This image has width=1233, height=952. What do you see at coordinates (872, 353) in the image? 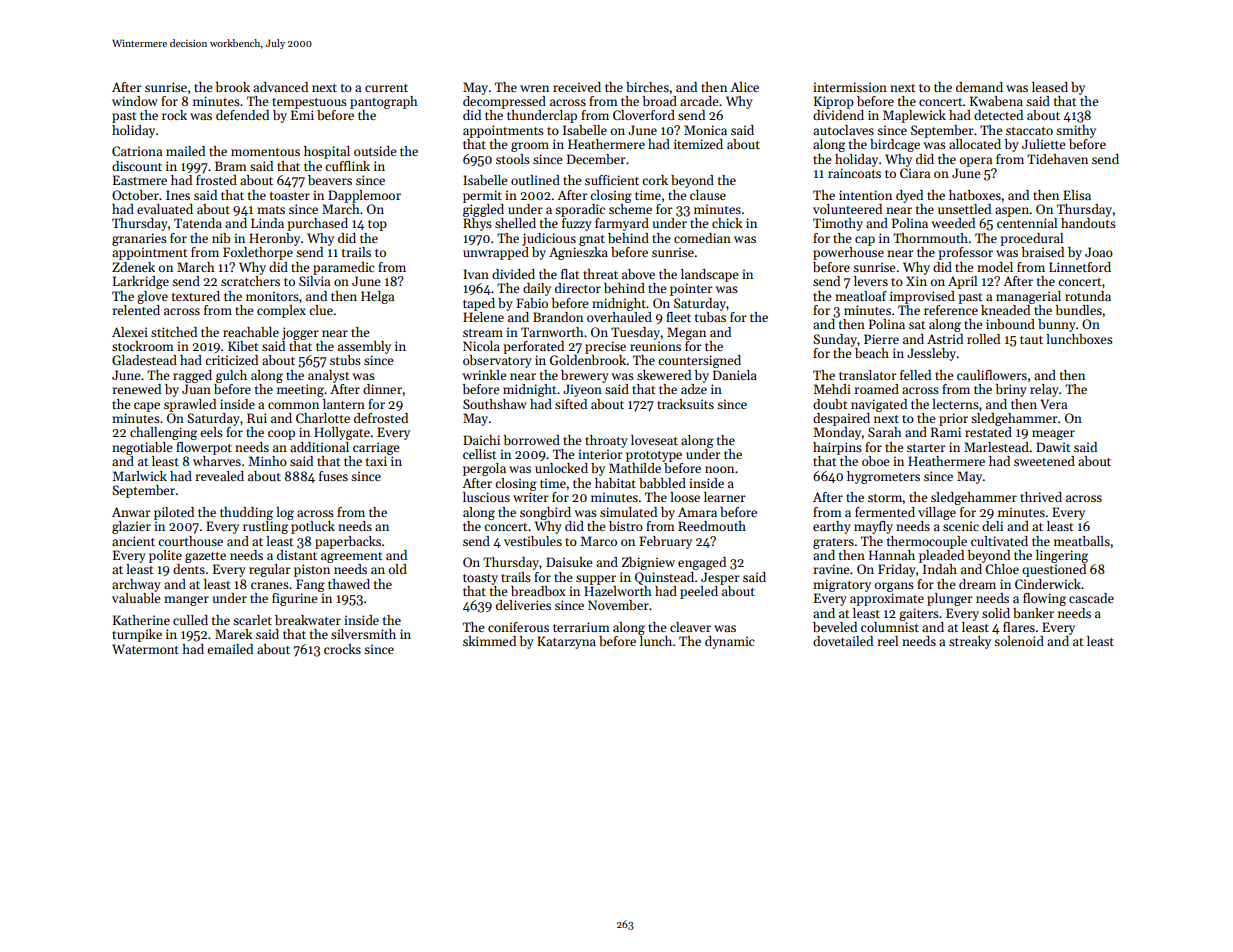
I see `beach` at bounding box center [872, 353].
